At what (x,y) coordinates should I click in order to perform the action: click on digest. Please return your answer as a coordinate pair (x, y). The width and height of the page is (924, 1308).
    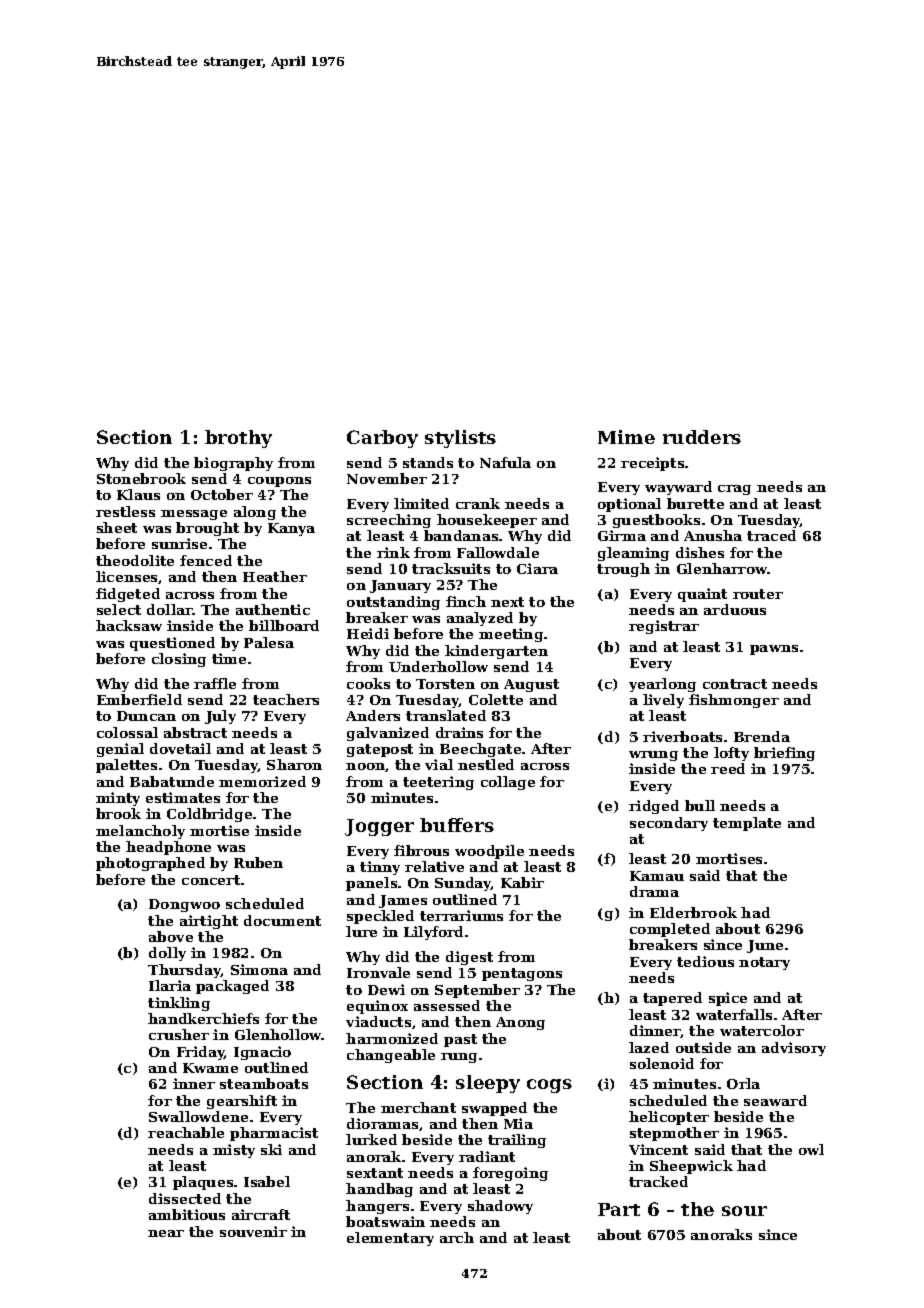
    Looking at the image, I should click on (469, 958).
